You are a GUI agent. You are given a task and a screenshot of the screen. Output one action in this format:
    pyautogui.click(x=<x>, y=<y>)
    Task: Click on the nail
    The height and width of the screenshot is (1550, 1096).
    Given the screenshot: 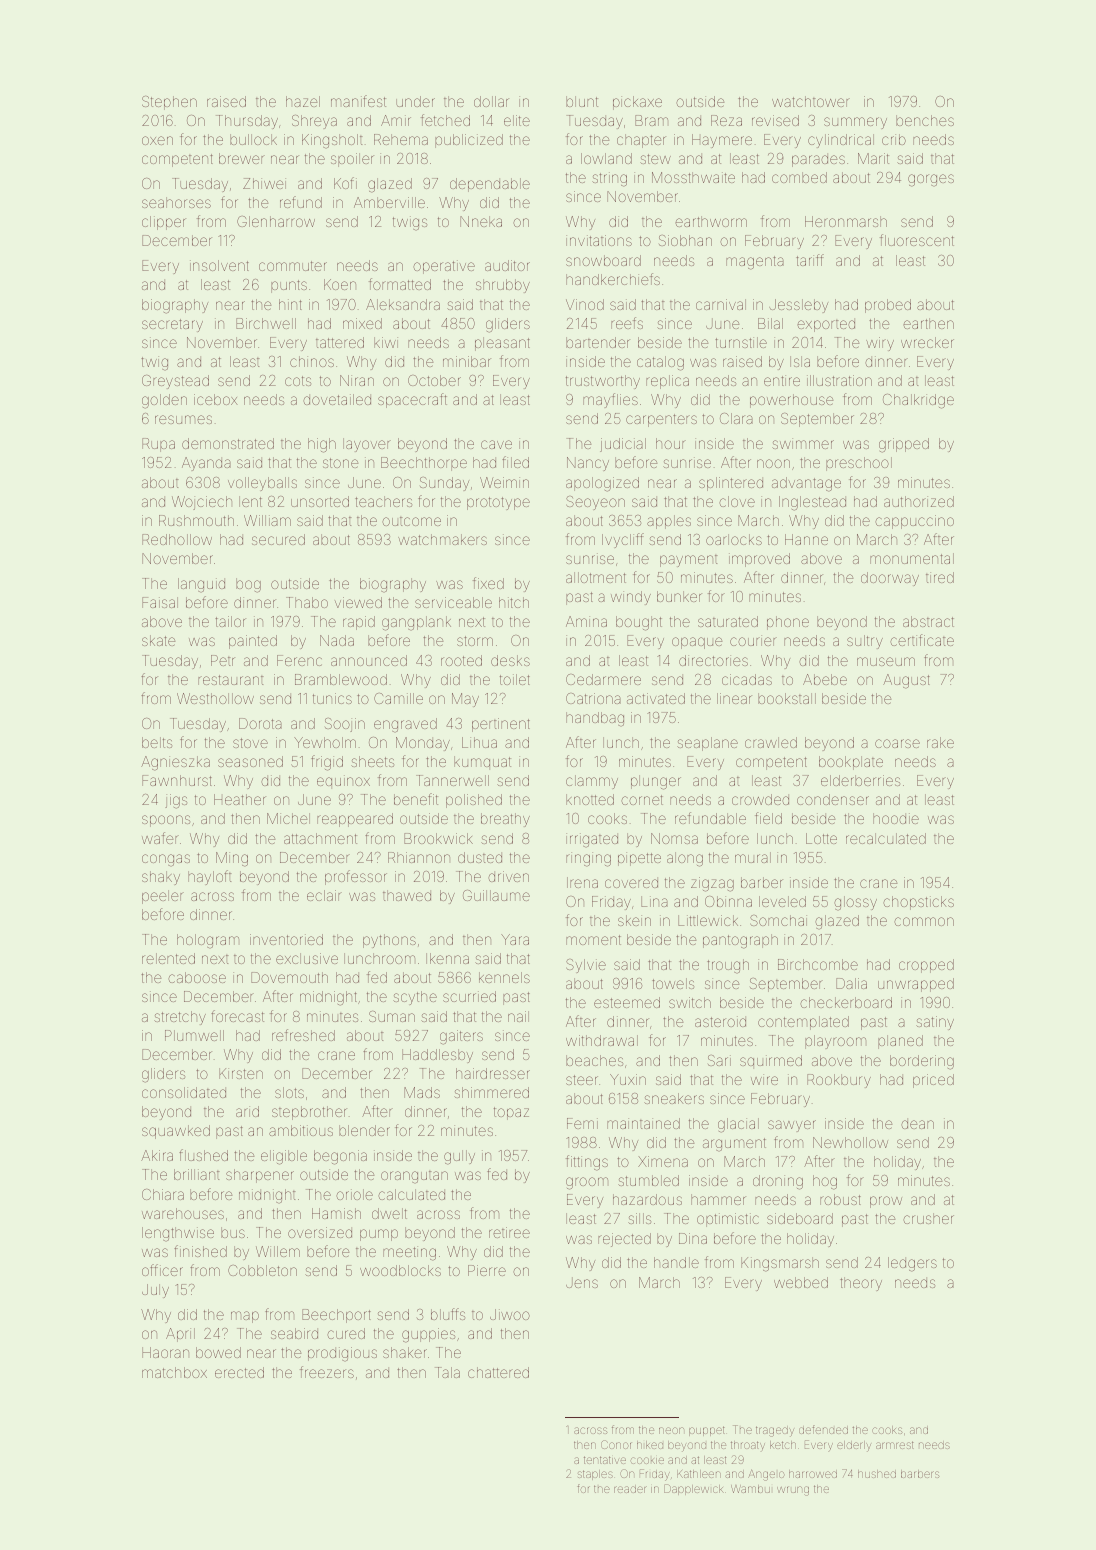 What is the action you would take?
    pyautogui.click(x=518, y=1016)
